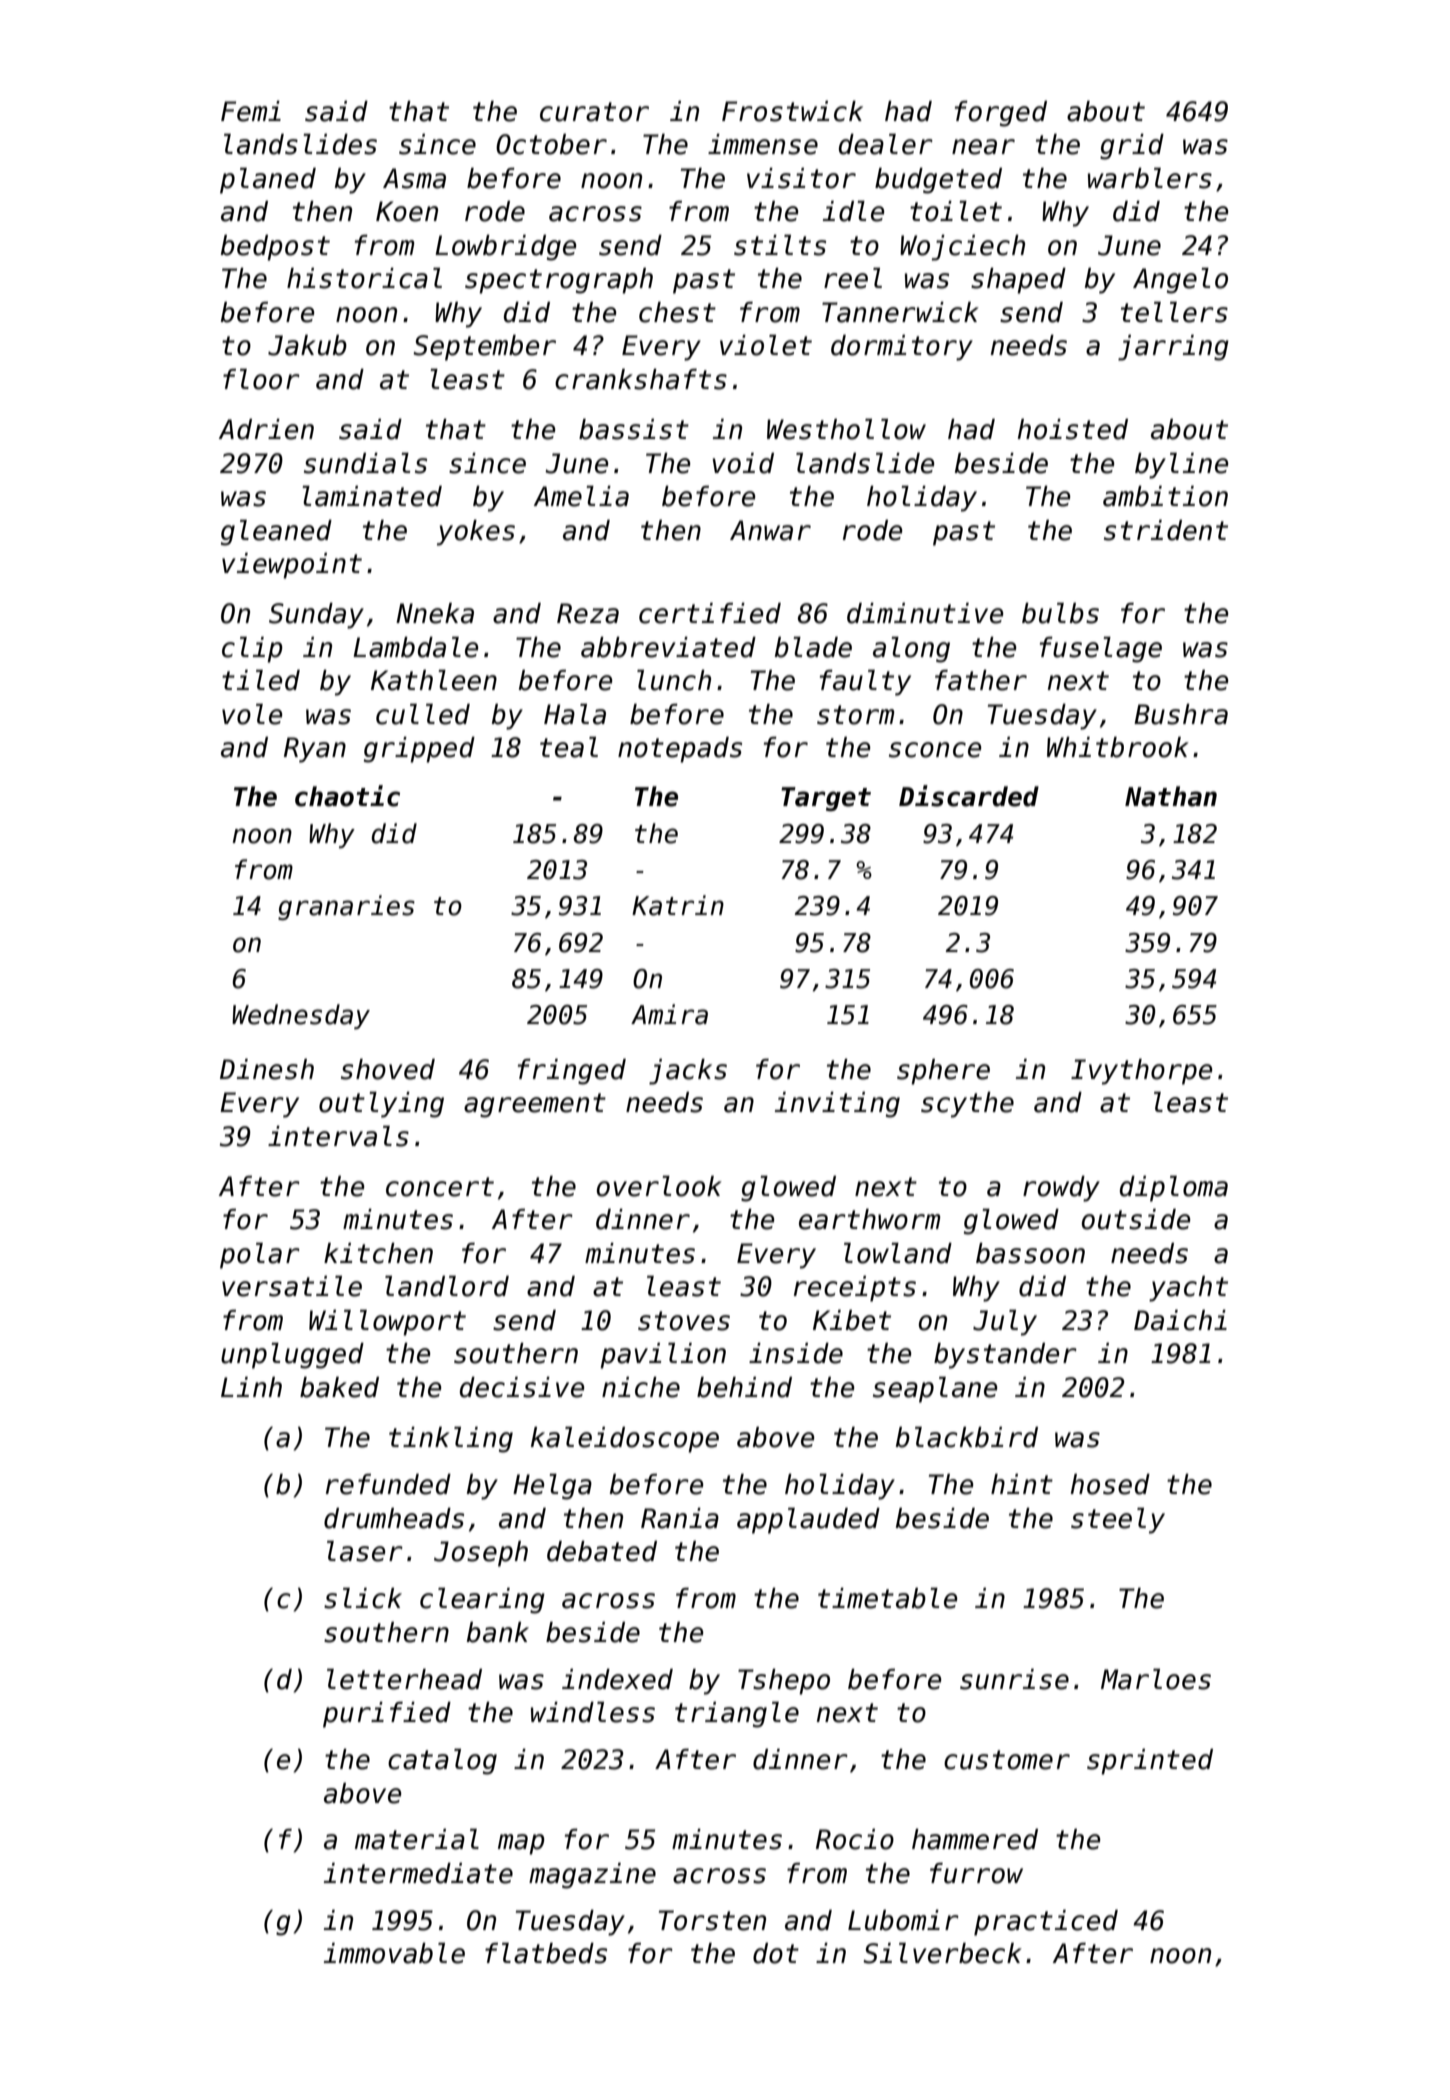  I want to click on gripped, so click(419, 750).
